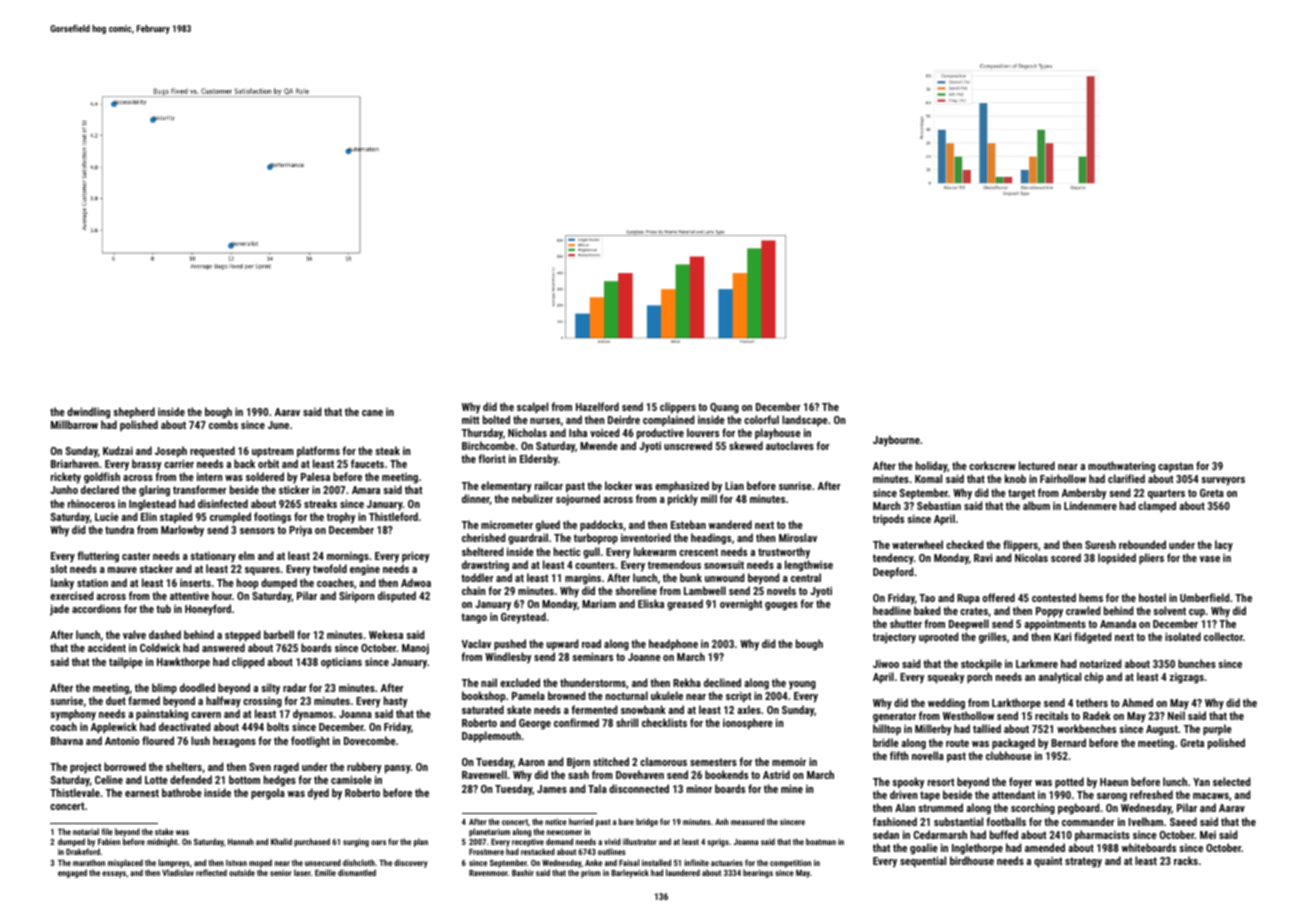  I want to click on Joseph, so click(171, 452).
